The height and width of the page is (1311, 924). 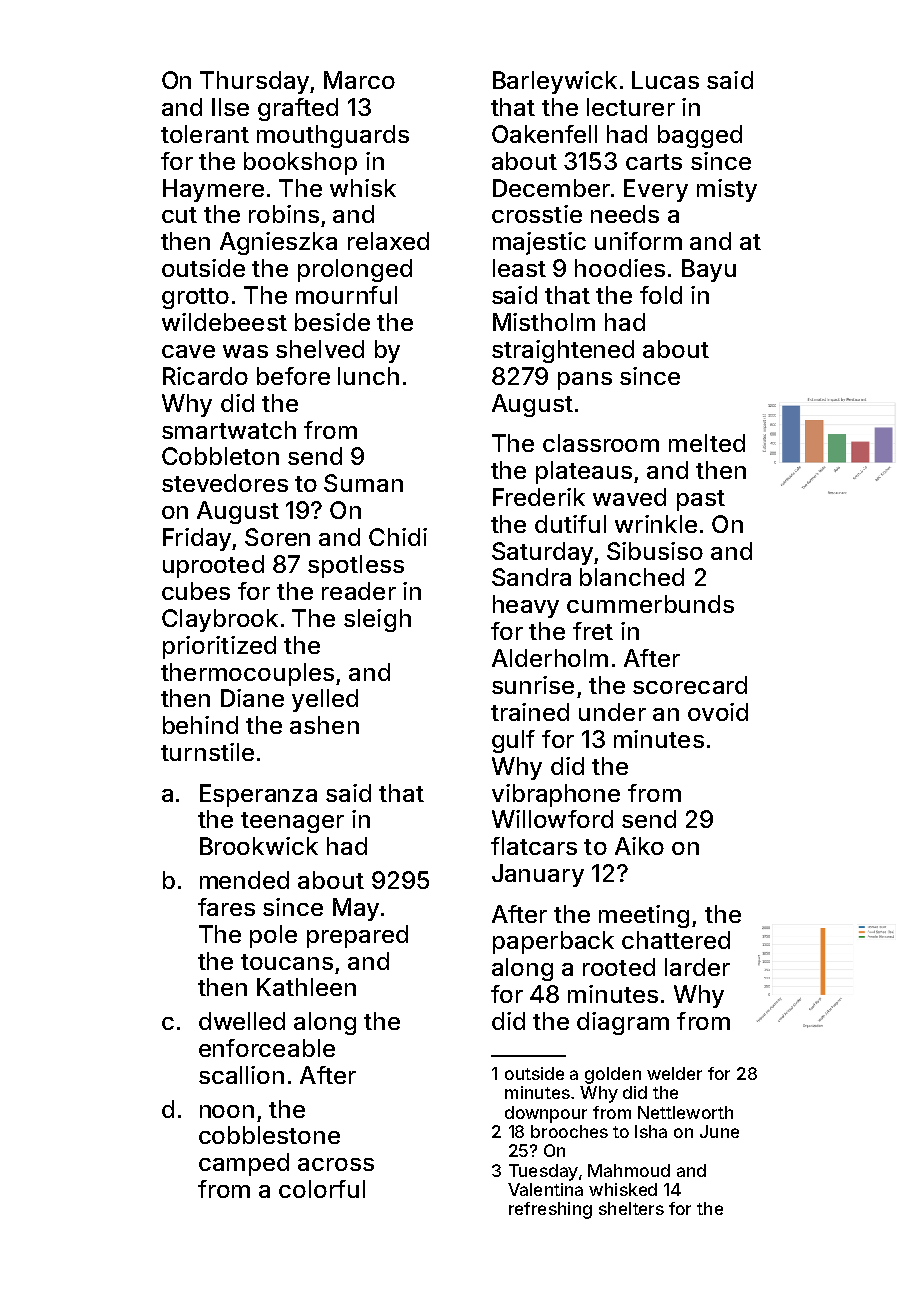 I want to click on tolerant, so click(x=205, y=134).
